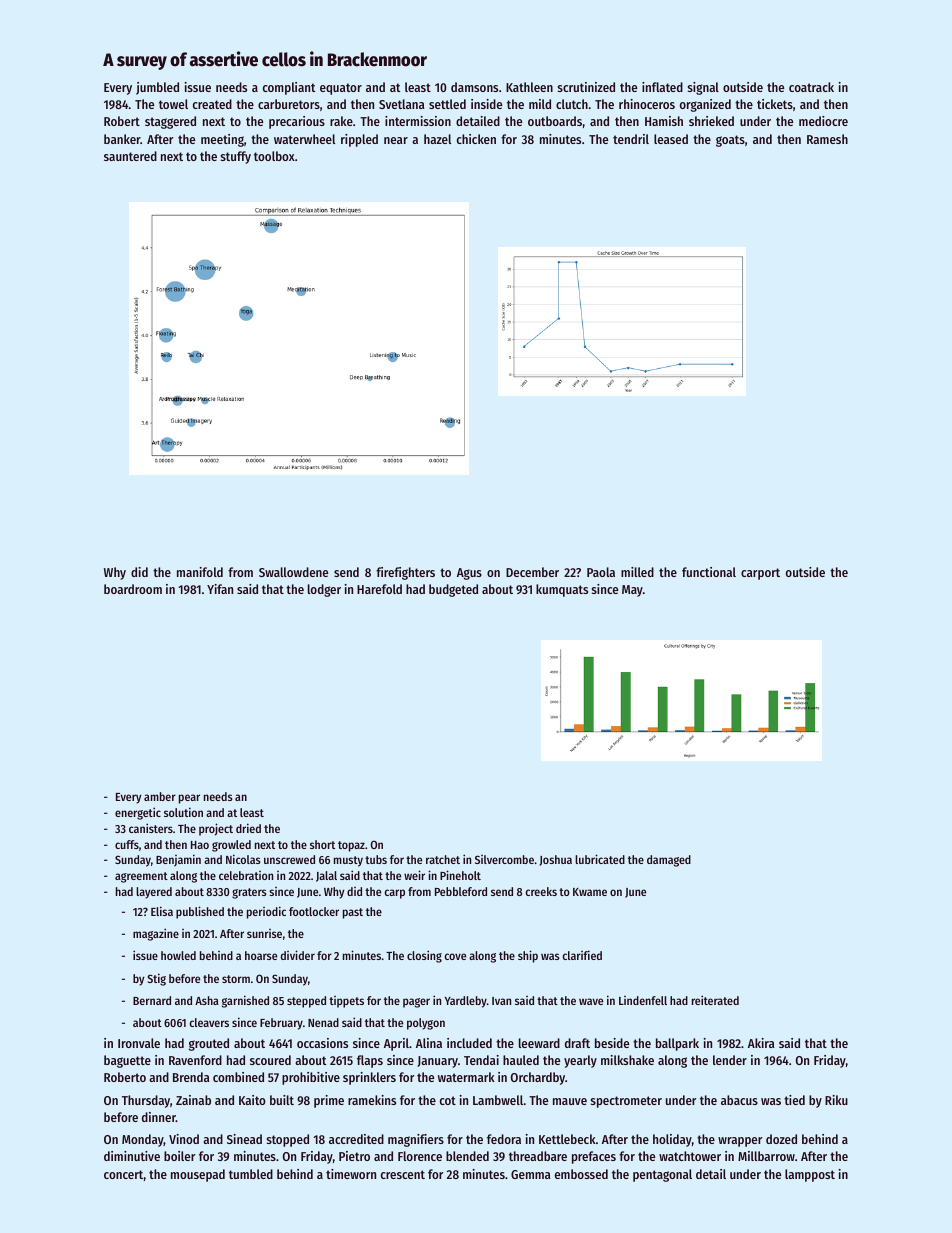  What do you see at coordinates (730, 141) in the image?
I see `goats` at bounding box center [730, 141].
